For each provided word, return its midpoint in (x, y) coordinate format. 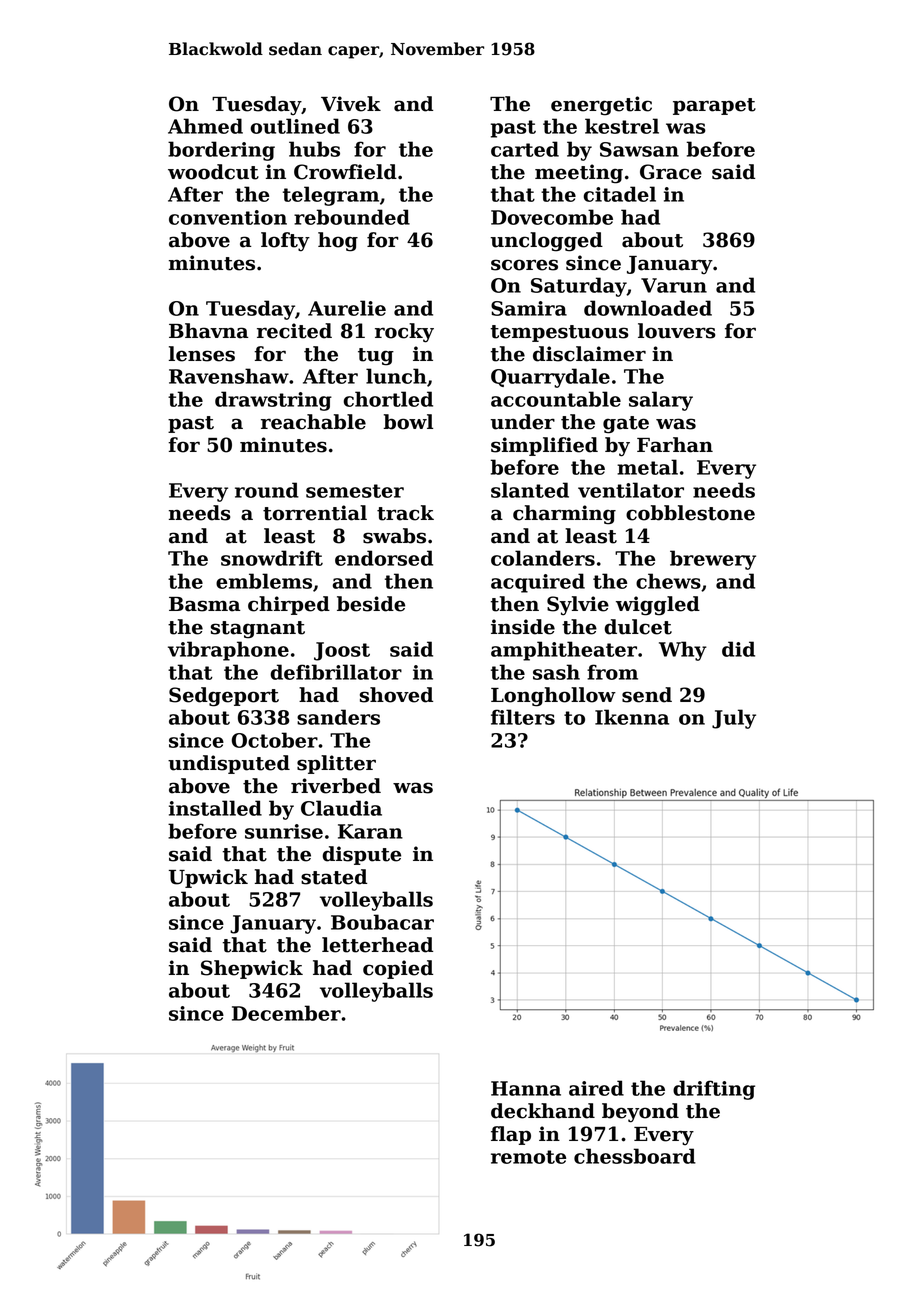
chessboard (635, 1156)
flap (511, 1135)
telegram (331, 196)
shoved (396, 695)
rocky (404, 333)
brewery (713, 560)
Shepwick (252, 969)
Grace (671, 172)
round (267, 490)
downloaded (648, 308)
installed (215, 808)
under (523, 422)
